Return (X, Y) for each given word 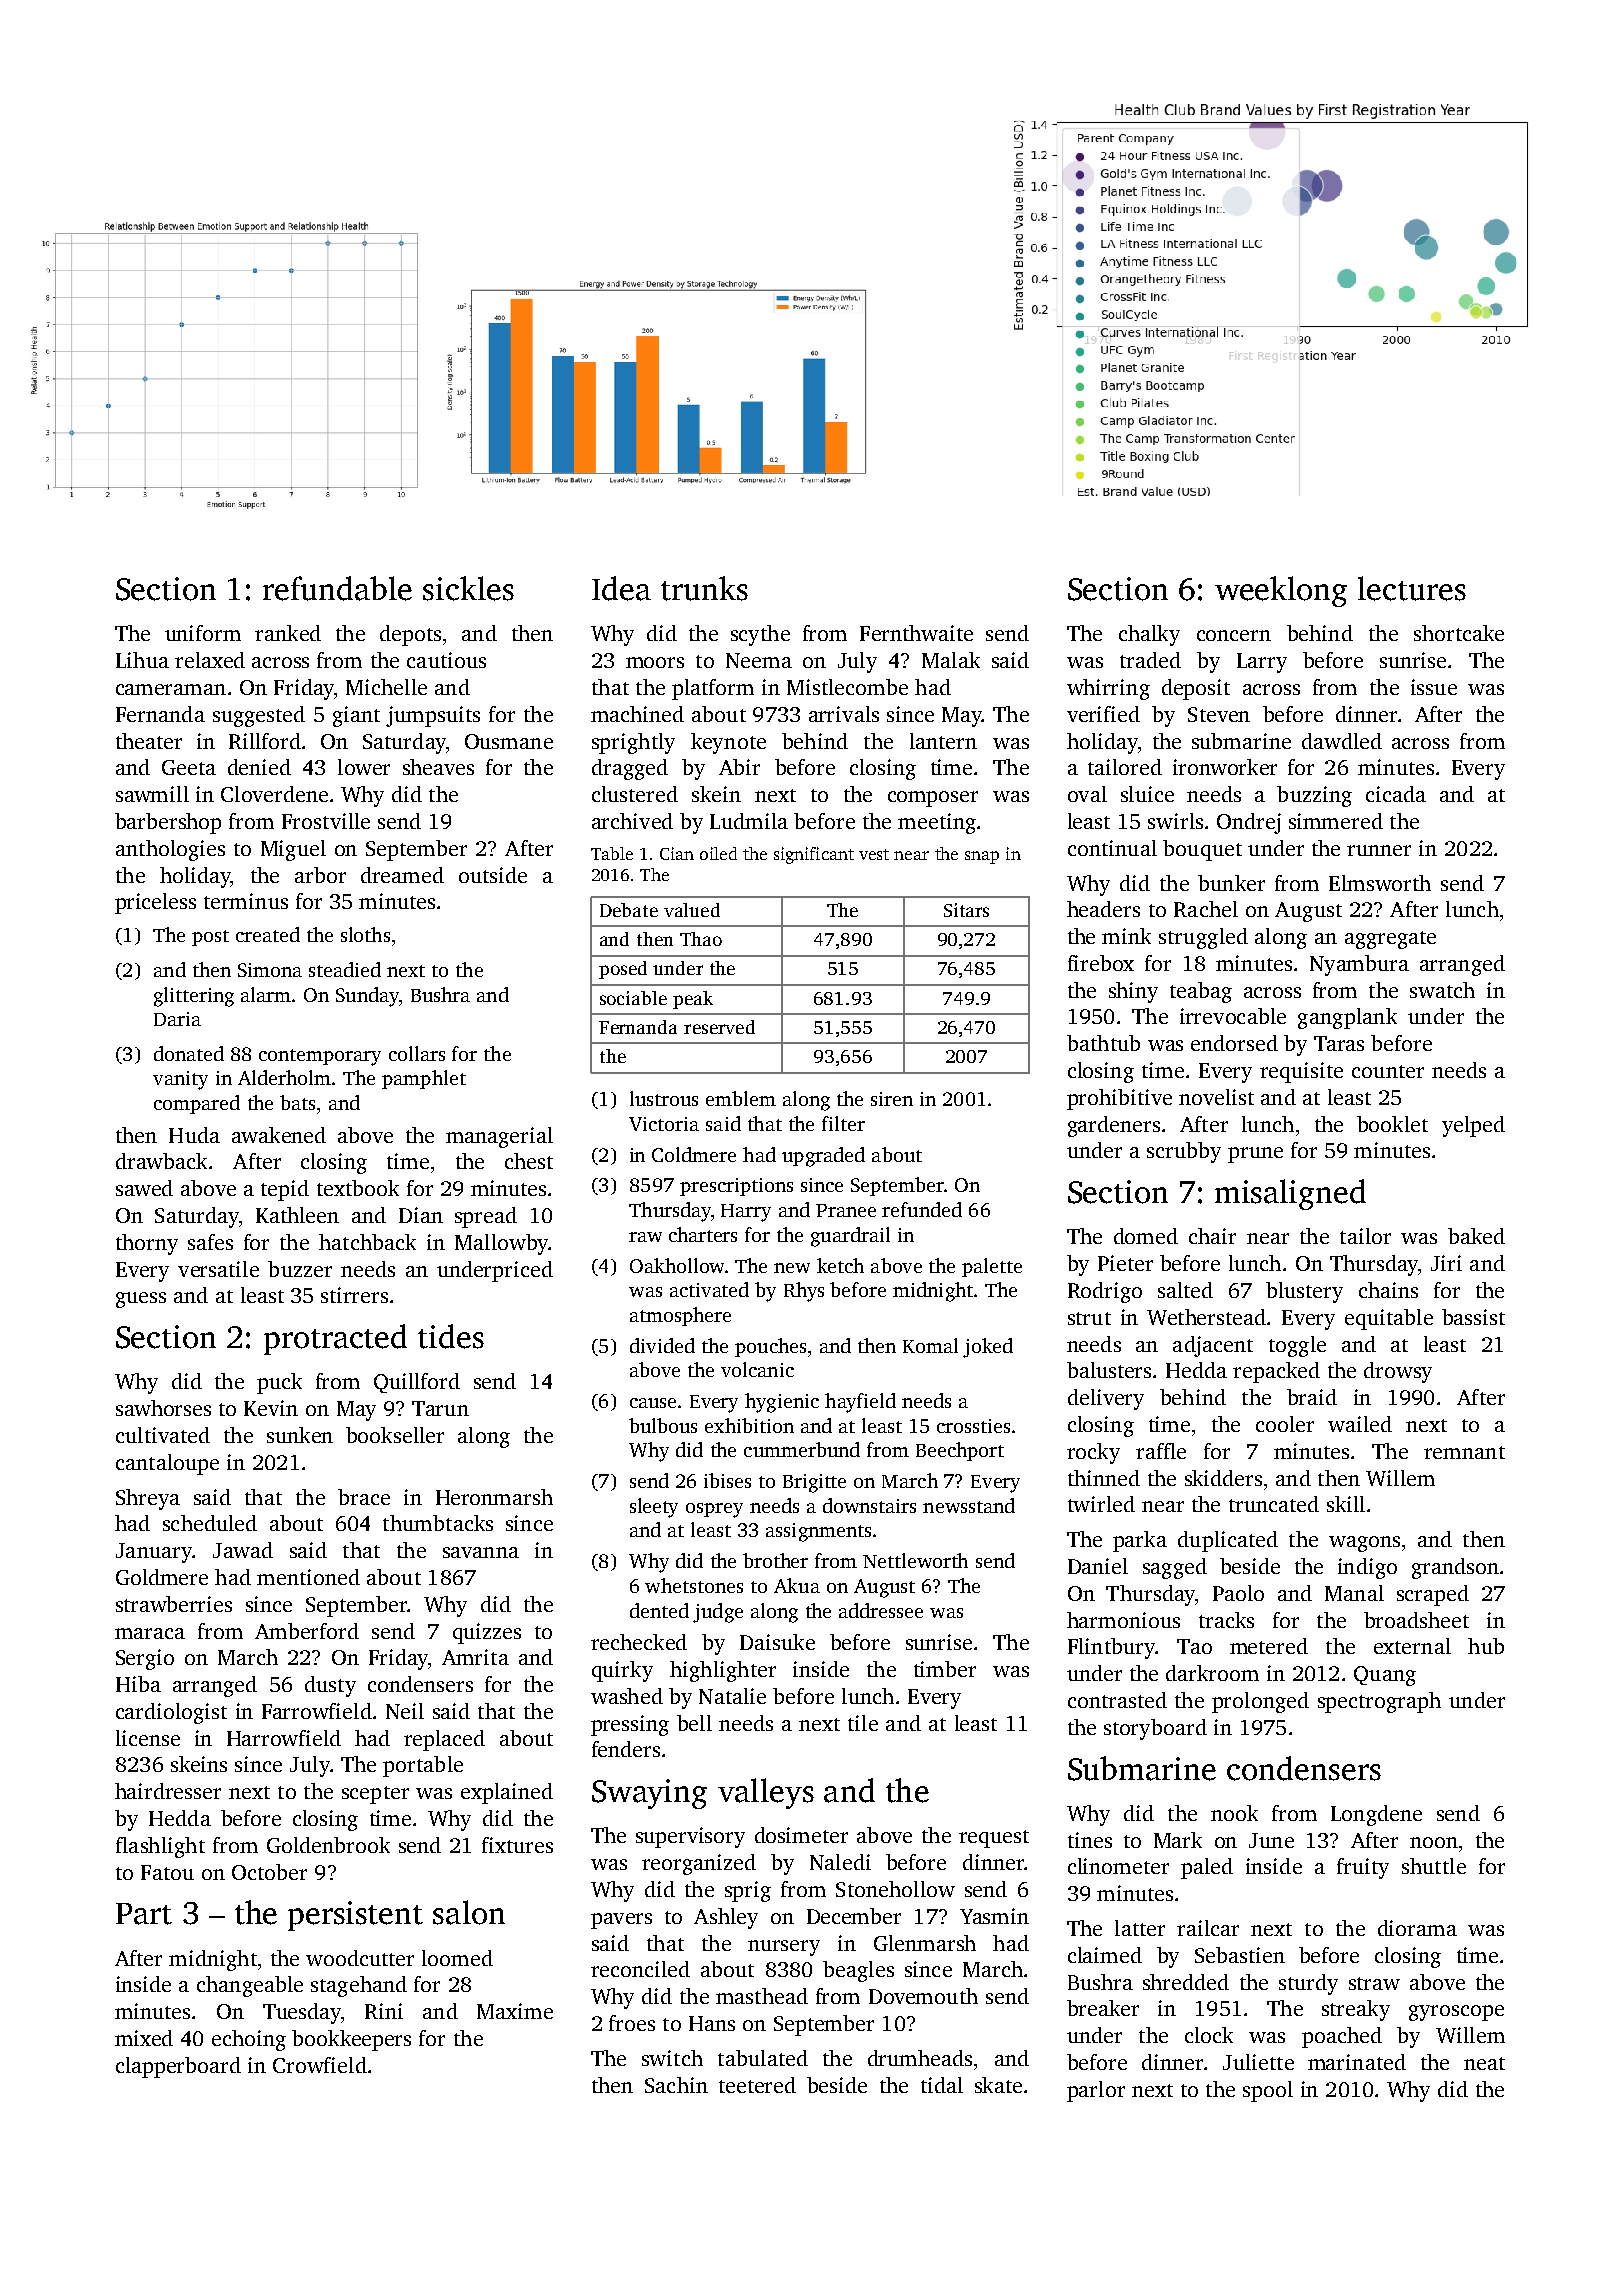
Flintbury (1111, 1648)
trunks (704, 588)
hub (1486, 1646)
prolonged (1260, 1702)
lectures (1412, 588)
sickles (468, 588)
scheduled (210, 1523)
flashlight (160, 1847)
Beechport (960, 1451)
